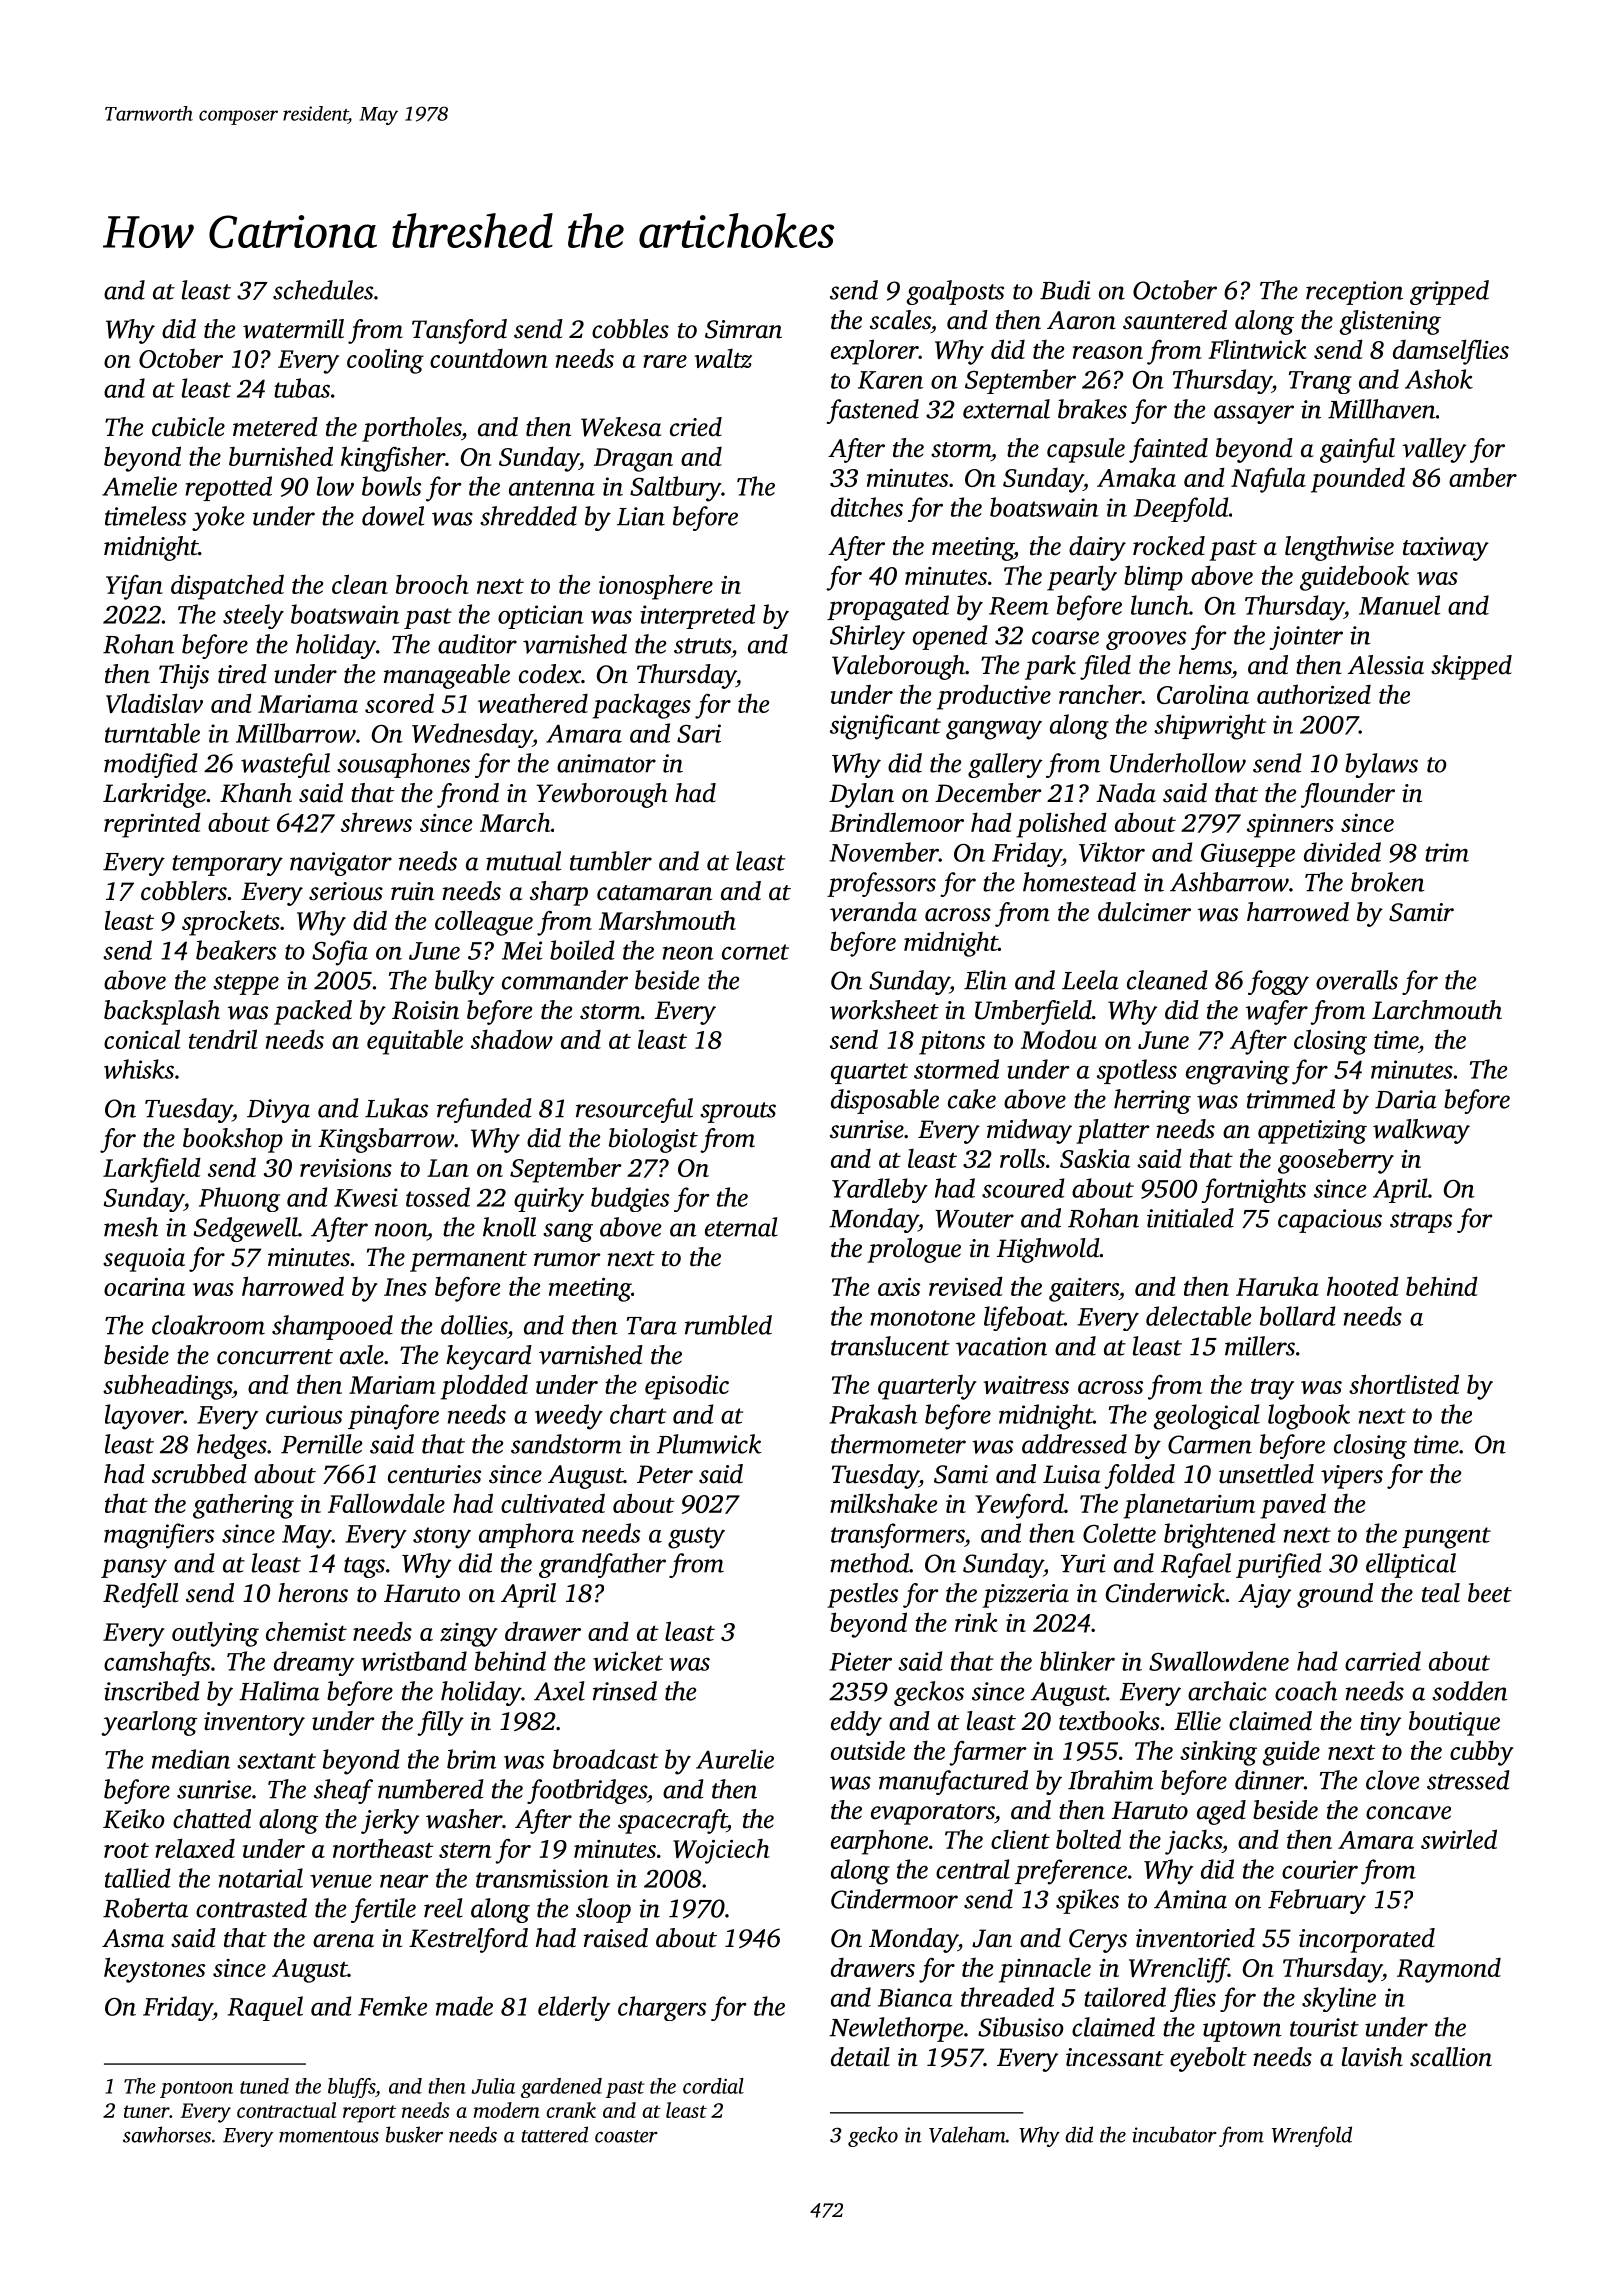 The height and width of the image is (2292, 1620). Describe the element at coordinates (489, 358) in the image. I see `countdown` at that location.
